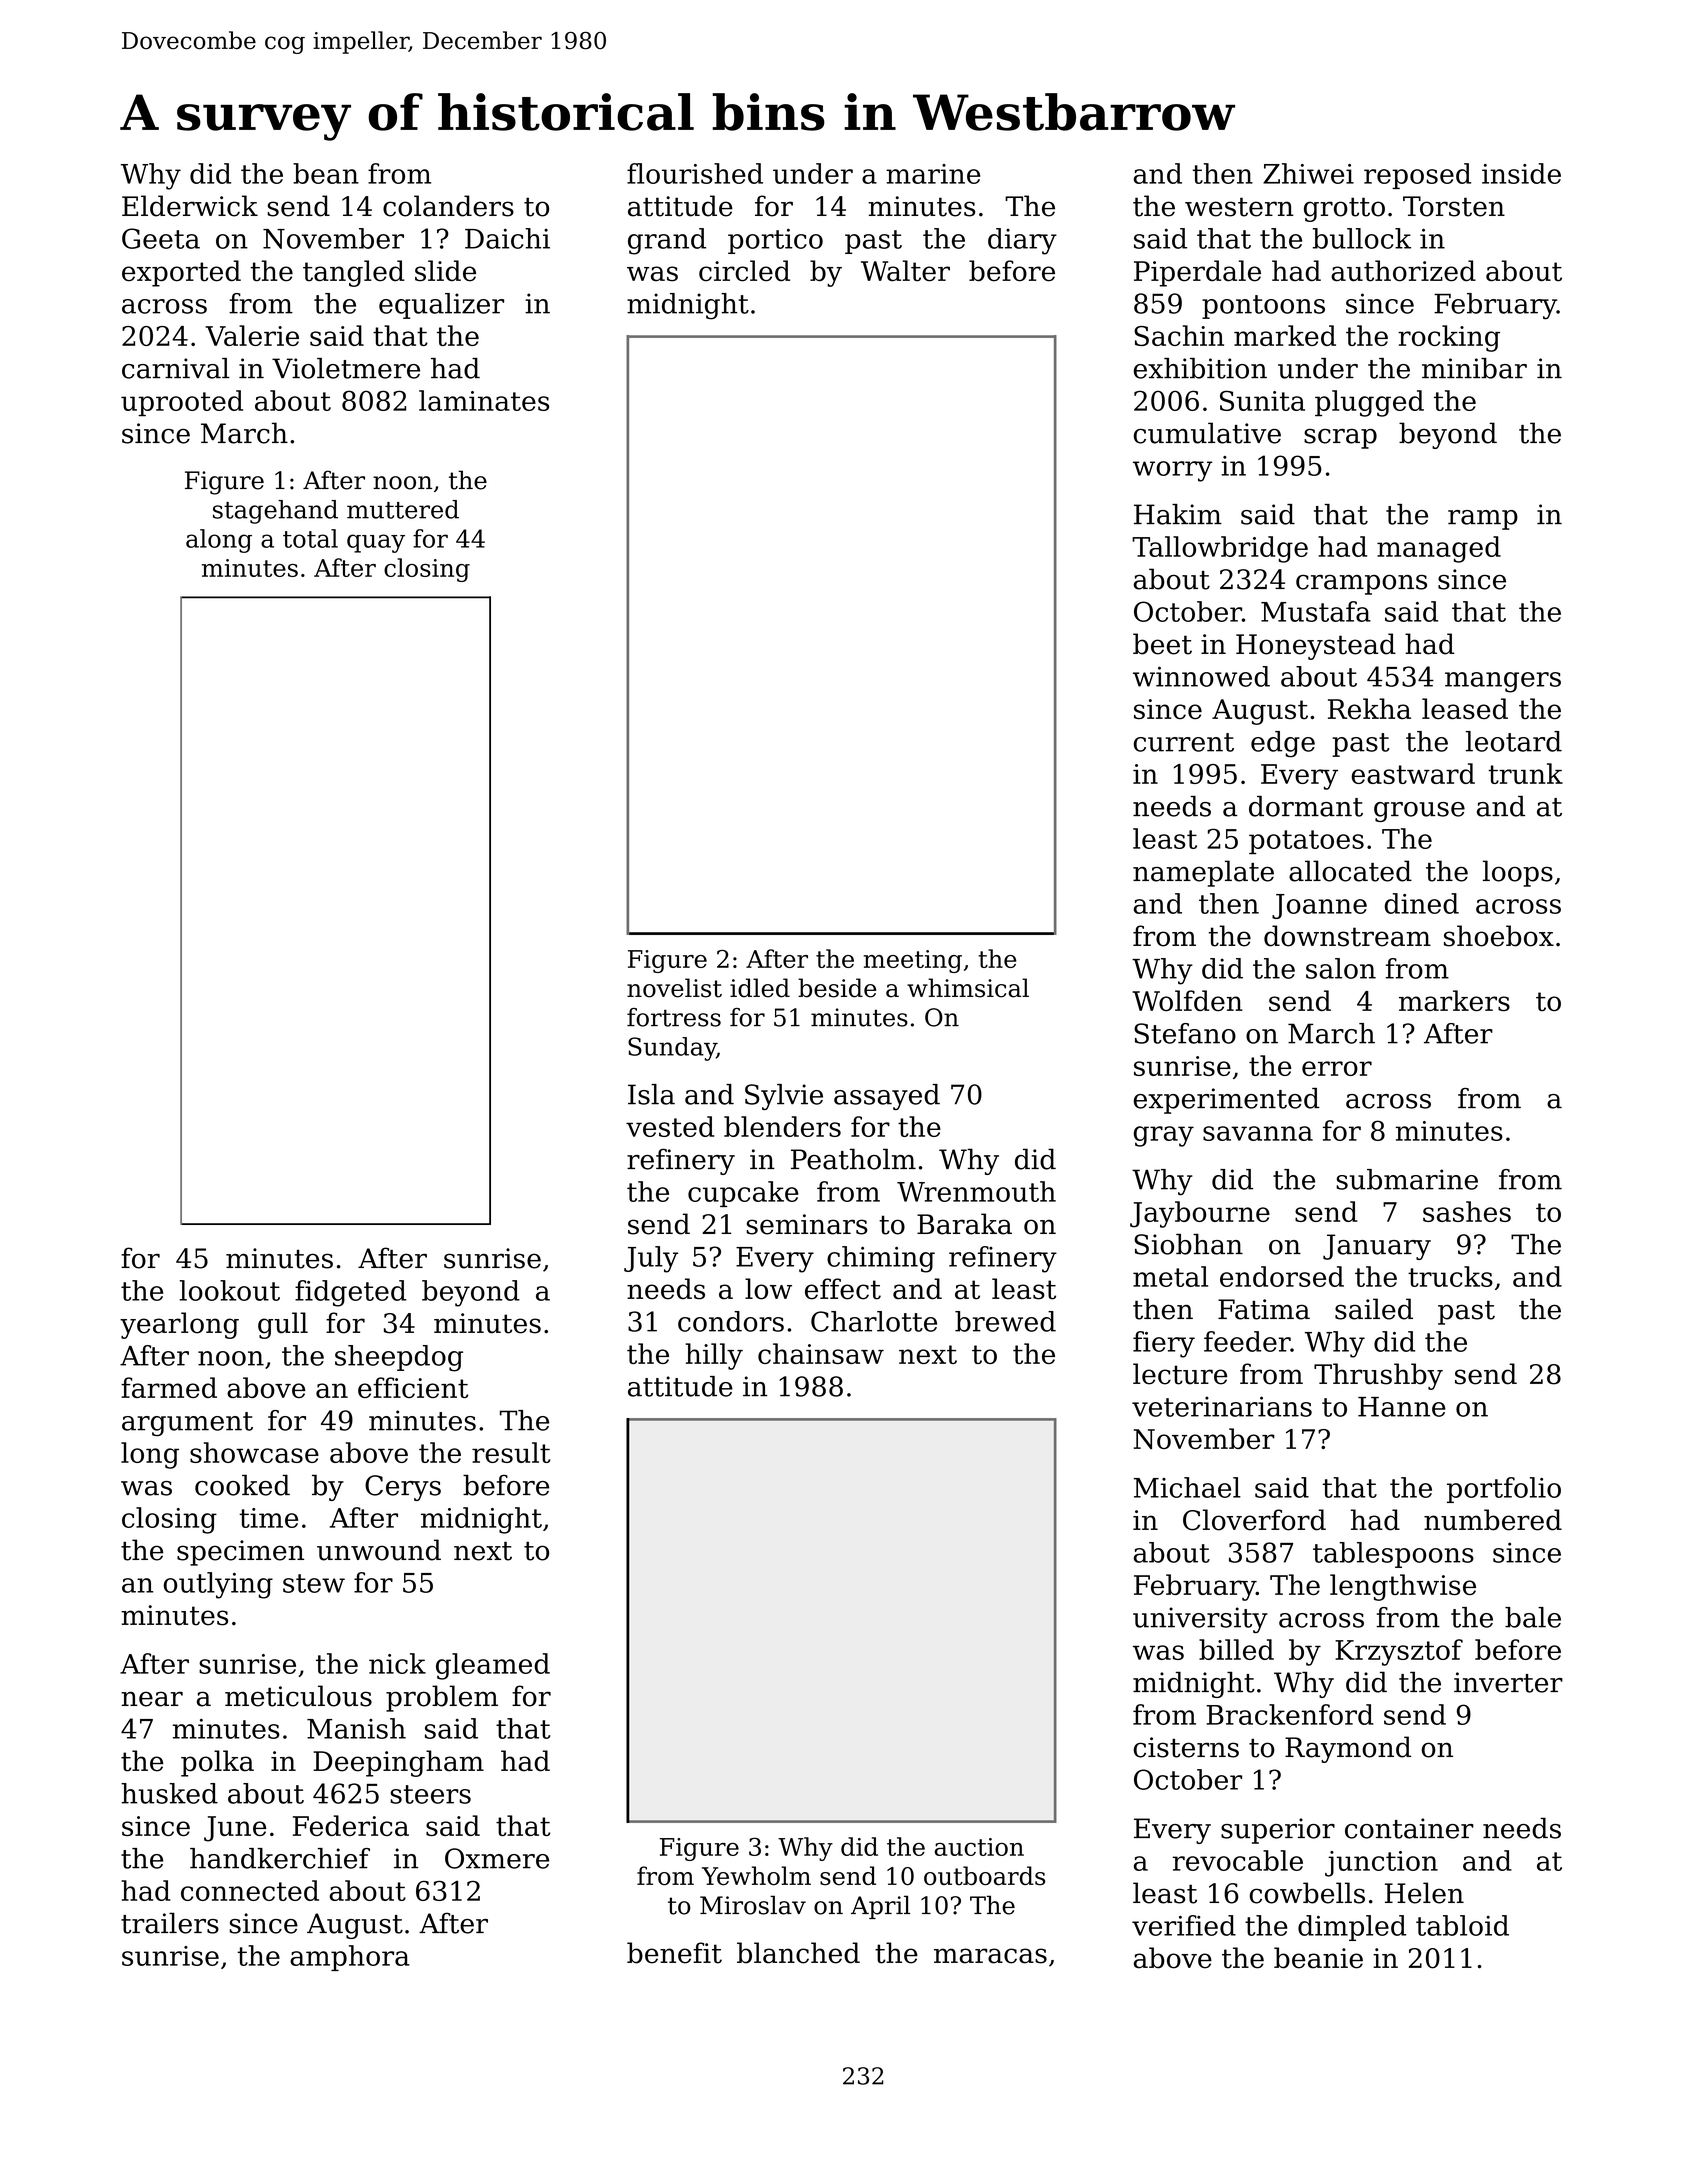  What do you see at coordinates (351, 1825) in the image?
I see `Federica` at bounding box center [351, 1825].
